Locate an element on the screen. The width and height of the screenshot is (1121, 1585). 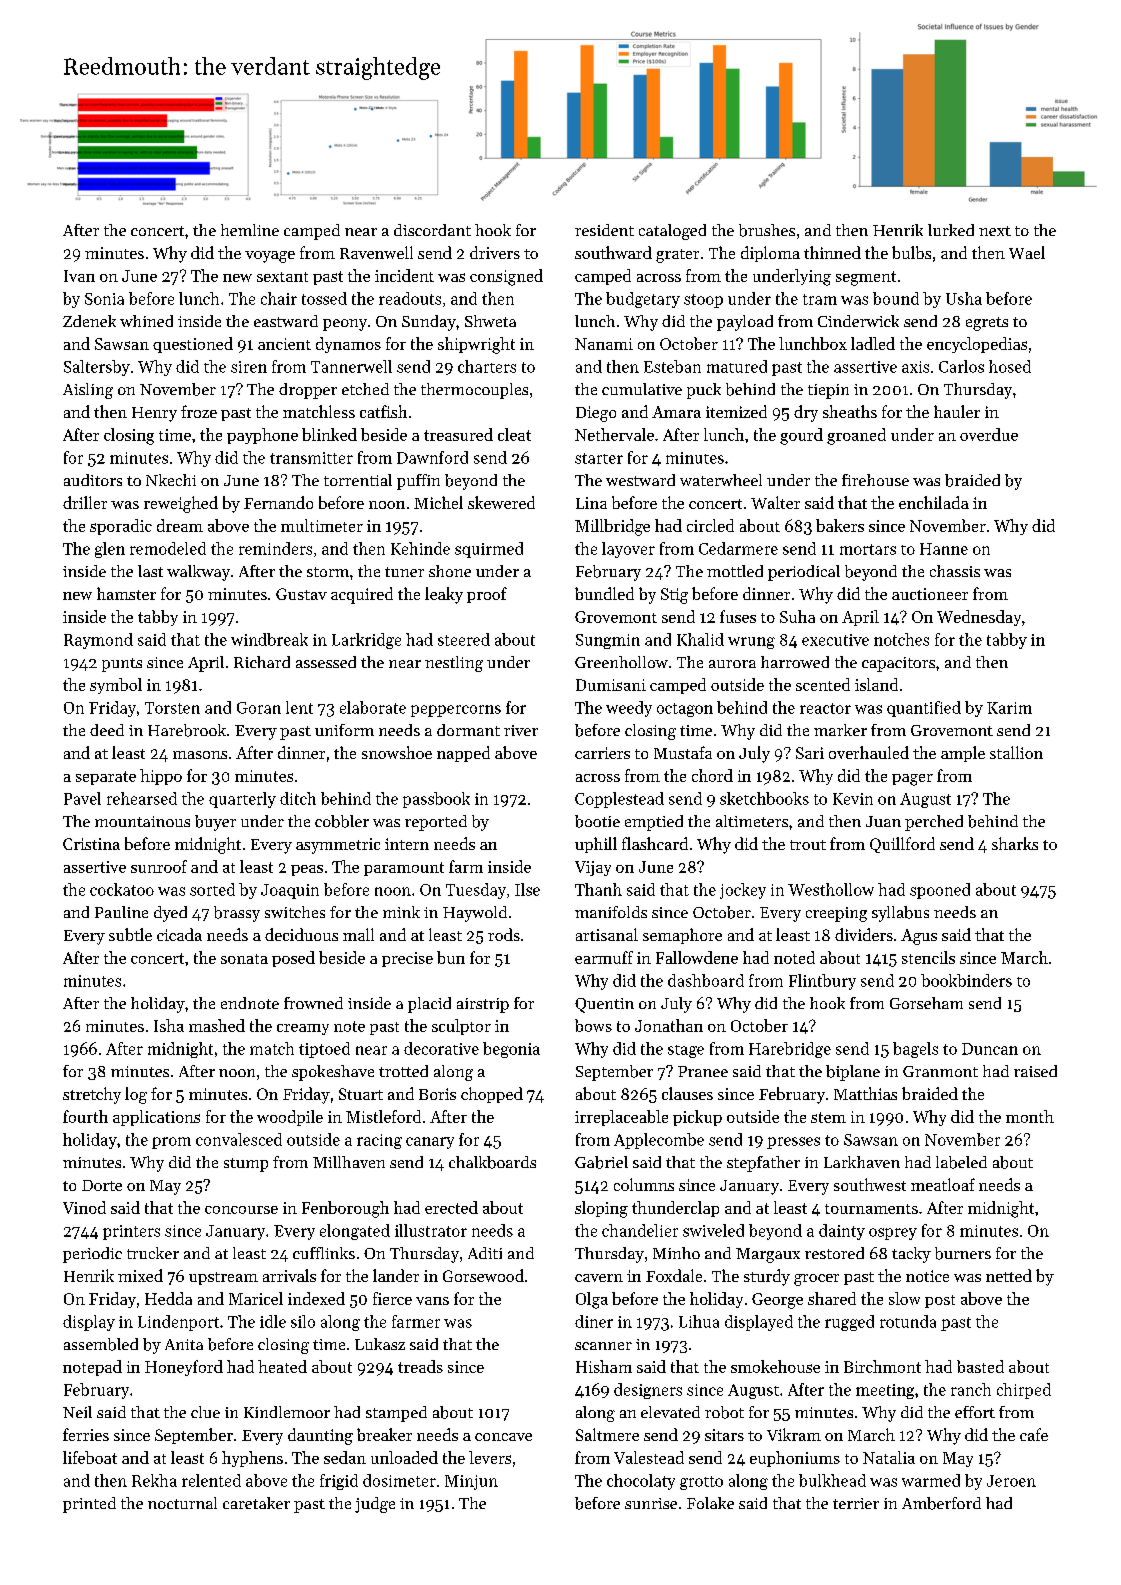
hyphens is located at coordinates (252, 1459).
